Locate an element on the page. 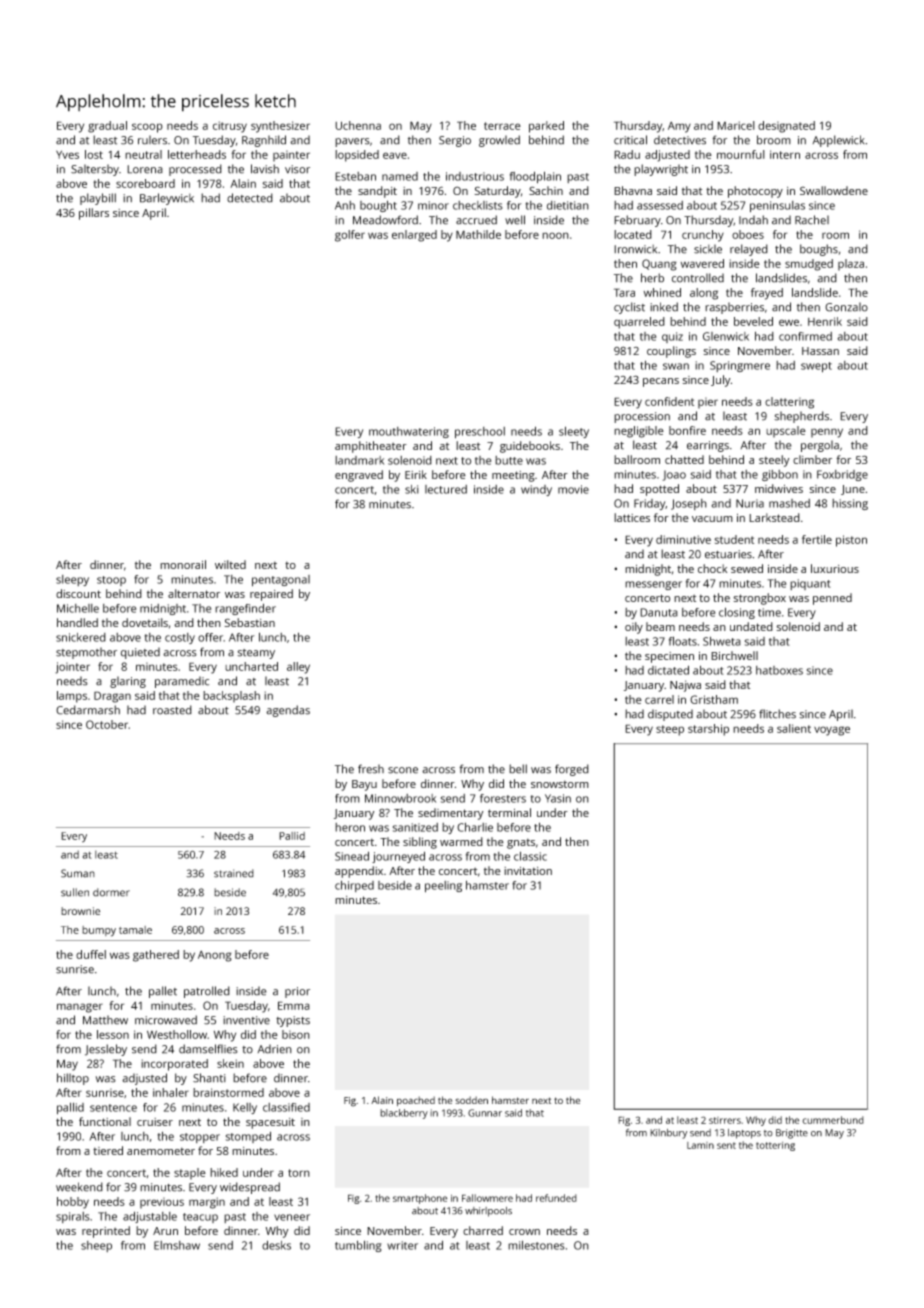 This page has width=924, height=1308. amphitheater is located at coordinates (371, 447).
